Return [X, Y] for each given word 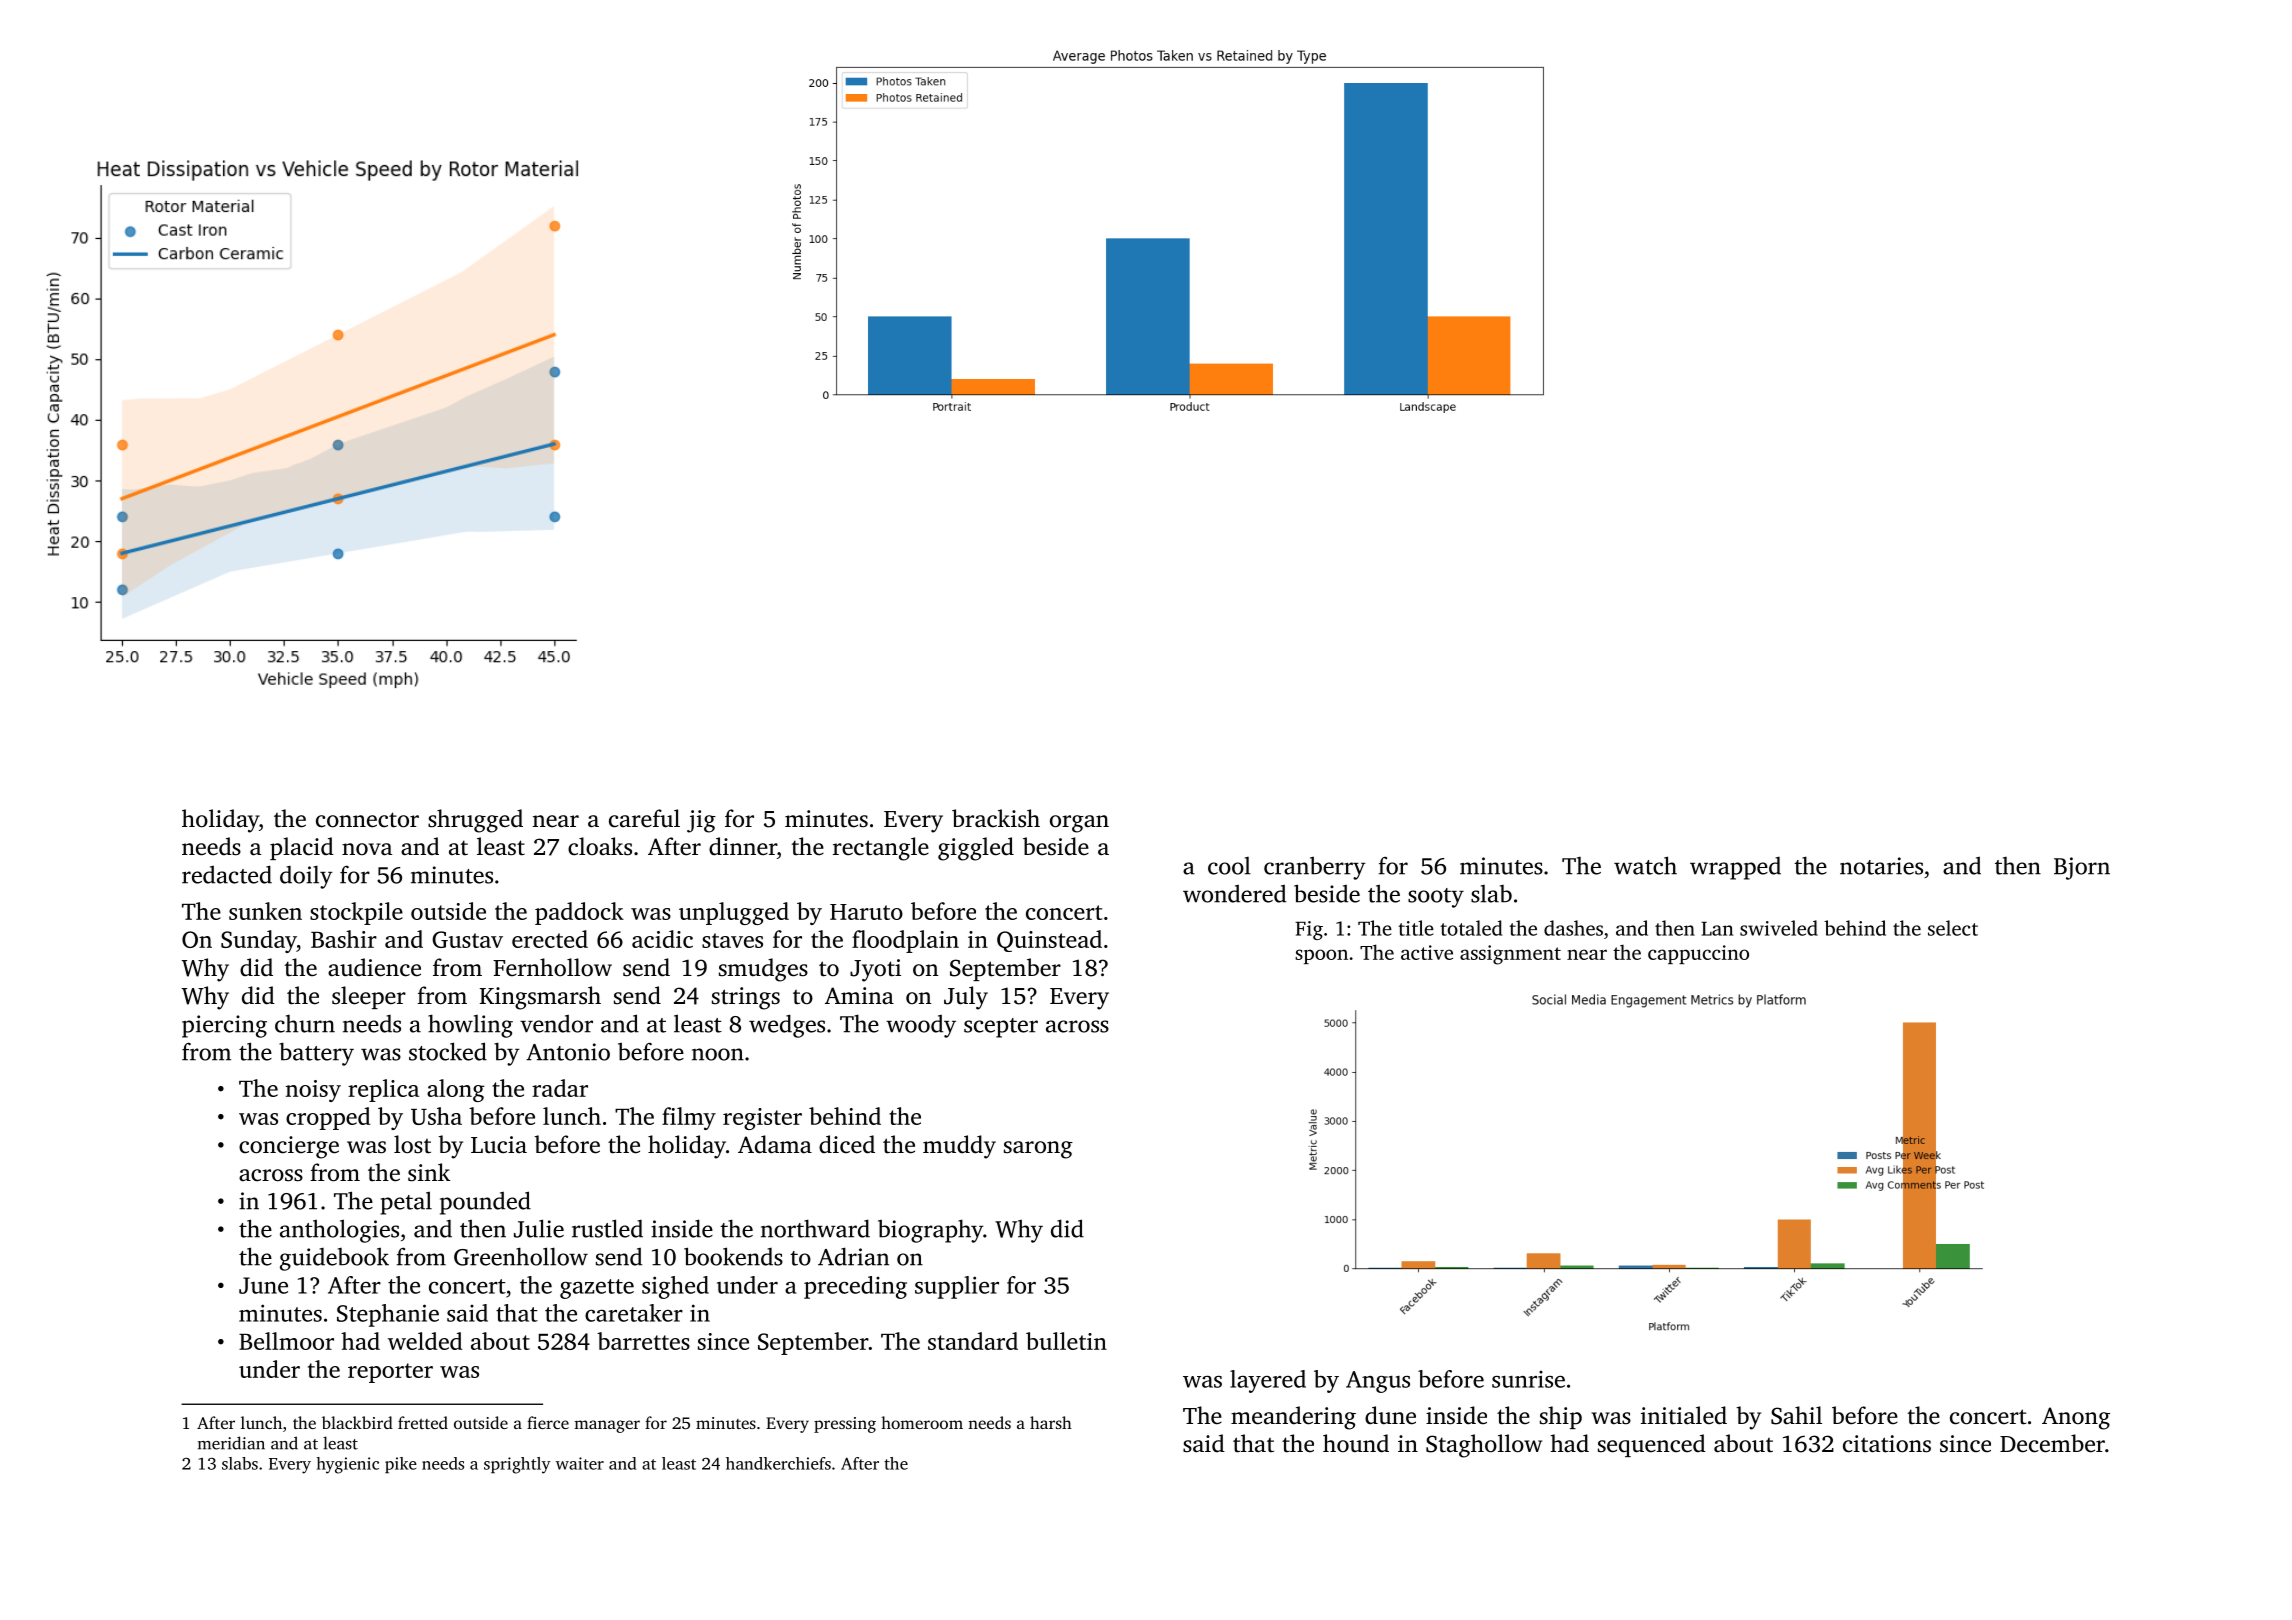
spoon [1321, 956]
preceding [855, 1287]
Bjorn [2082, 868]
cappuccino [1698, 954]
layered [1268, 1381]
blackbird [357, 1422]
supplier [957, 1287]
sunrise [1528, 1379]
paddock [579, 913]
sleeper [369, 997]
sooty [1436, 898]
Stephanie [388, 1315]
